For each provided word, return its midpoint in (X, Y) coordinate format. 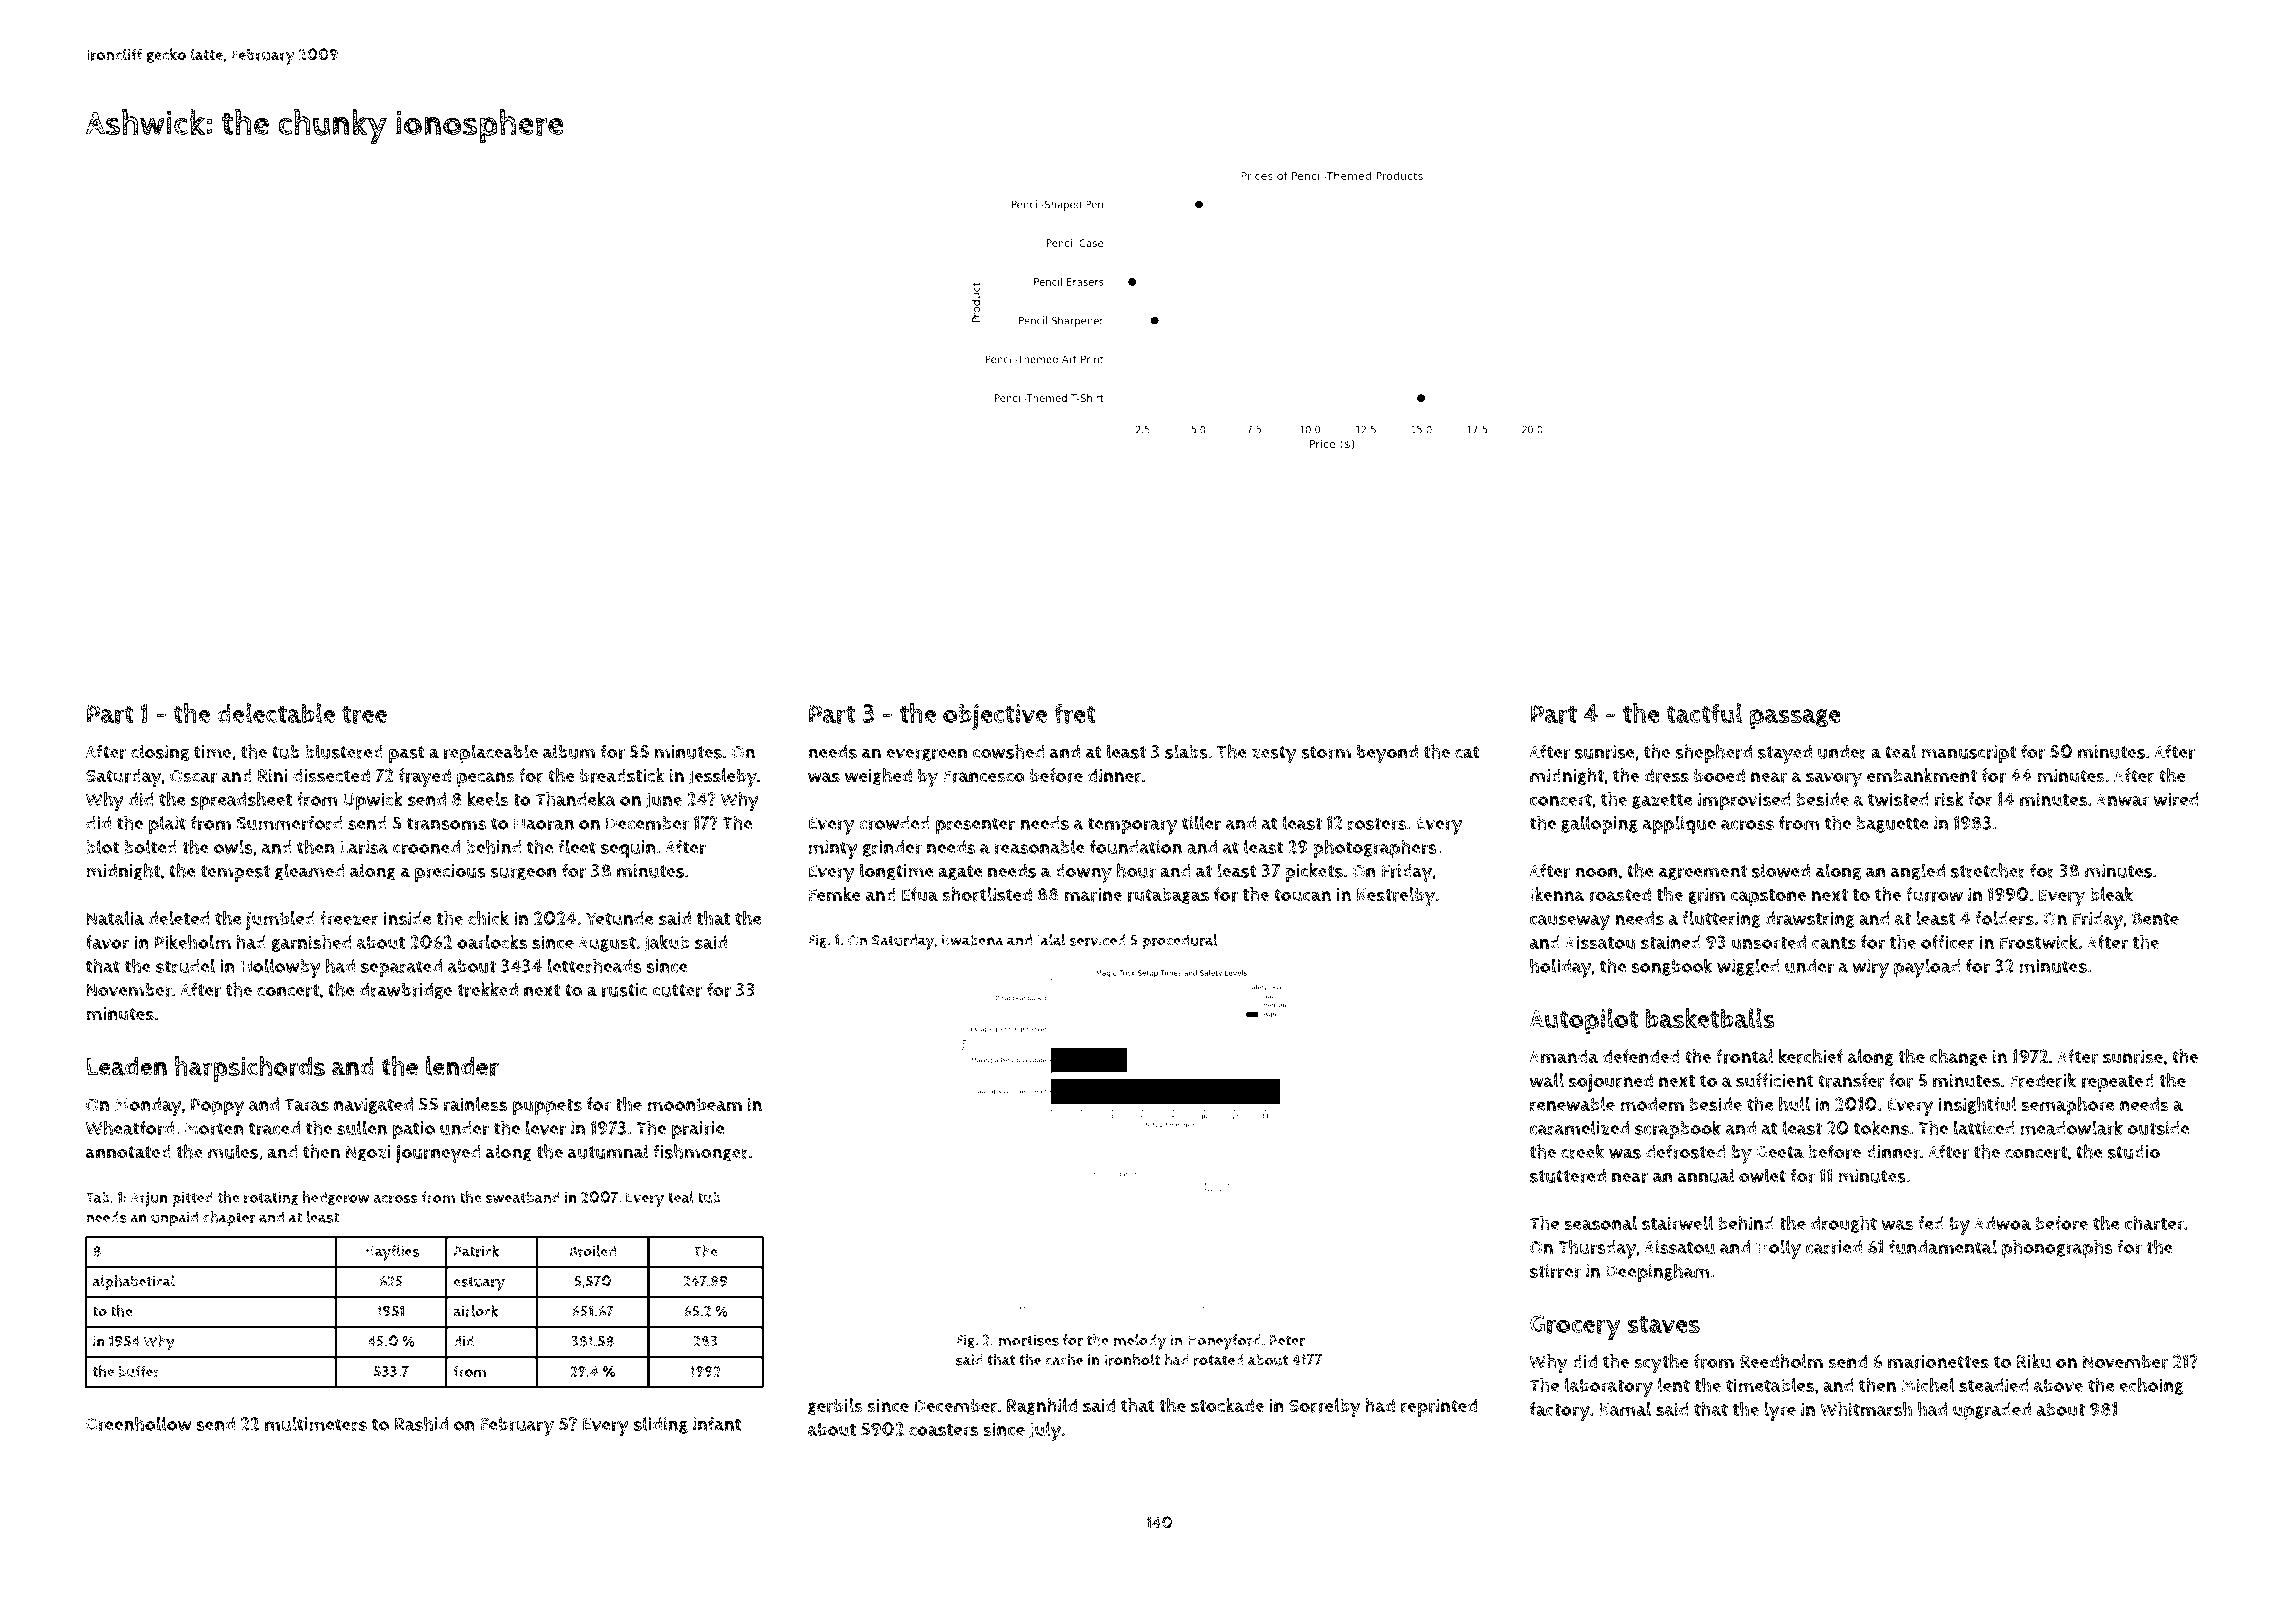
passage (1795, 719)
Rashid (421, 1423)
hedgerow (335, 1198)
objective (995, 717)
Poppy (217, 1107)
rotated (1219, 1360)
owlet (1762, 1175)
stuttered (1568, 1176)
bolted (151, 846)
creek (1582, 1151)
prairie (698, 1130)
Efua (920, 894)
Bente (2155, 918)
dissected (331, 775)
